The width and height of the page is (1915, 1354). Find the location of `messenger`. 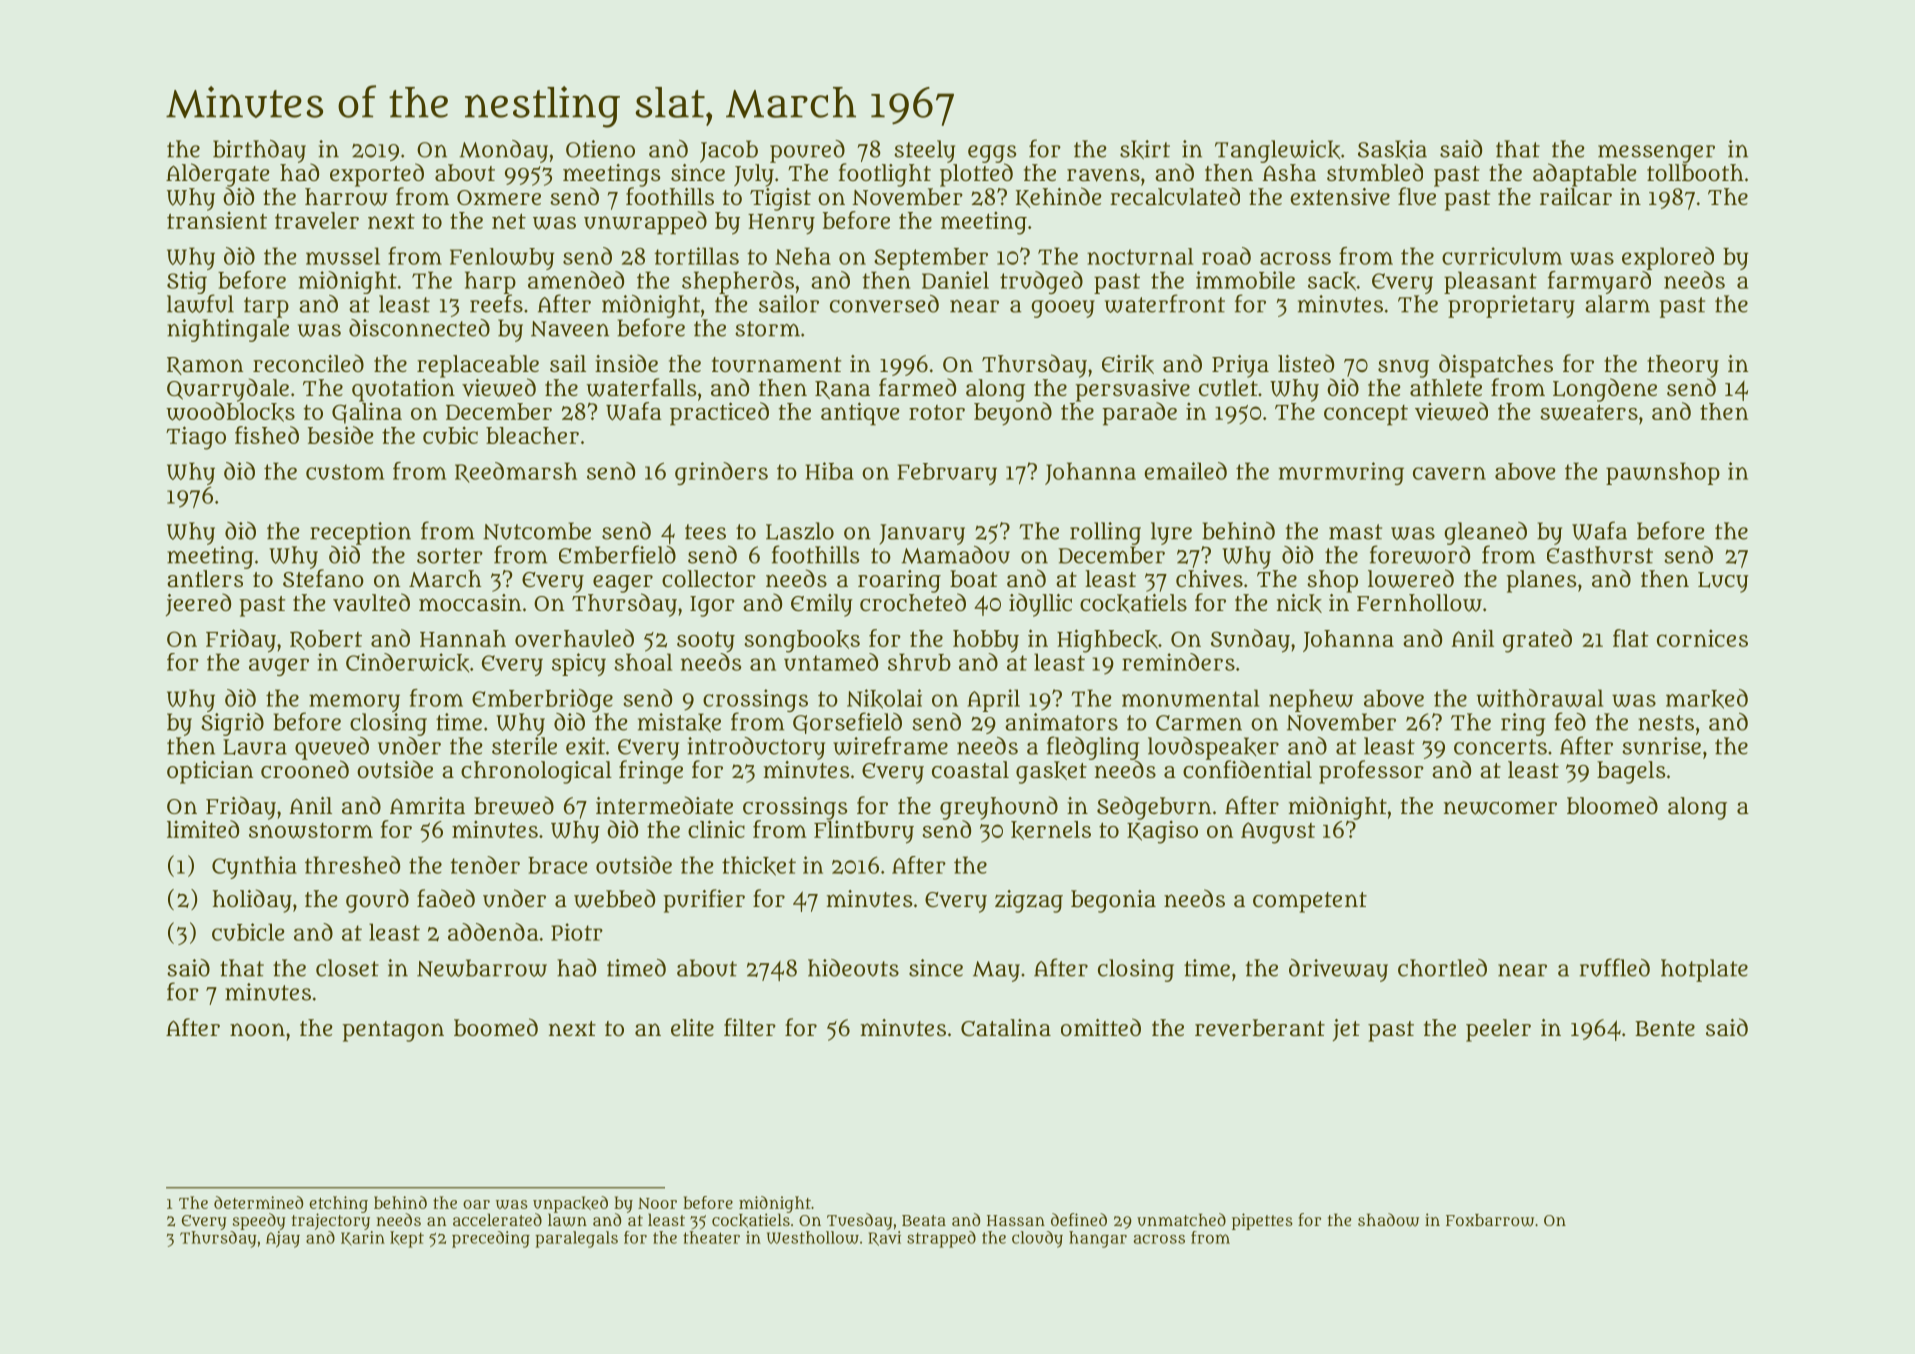

messenger is located at coordinates (1656, 154).
